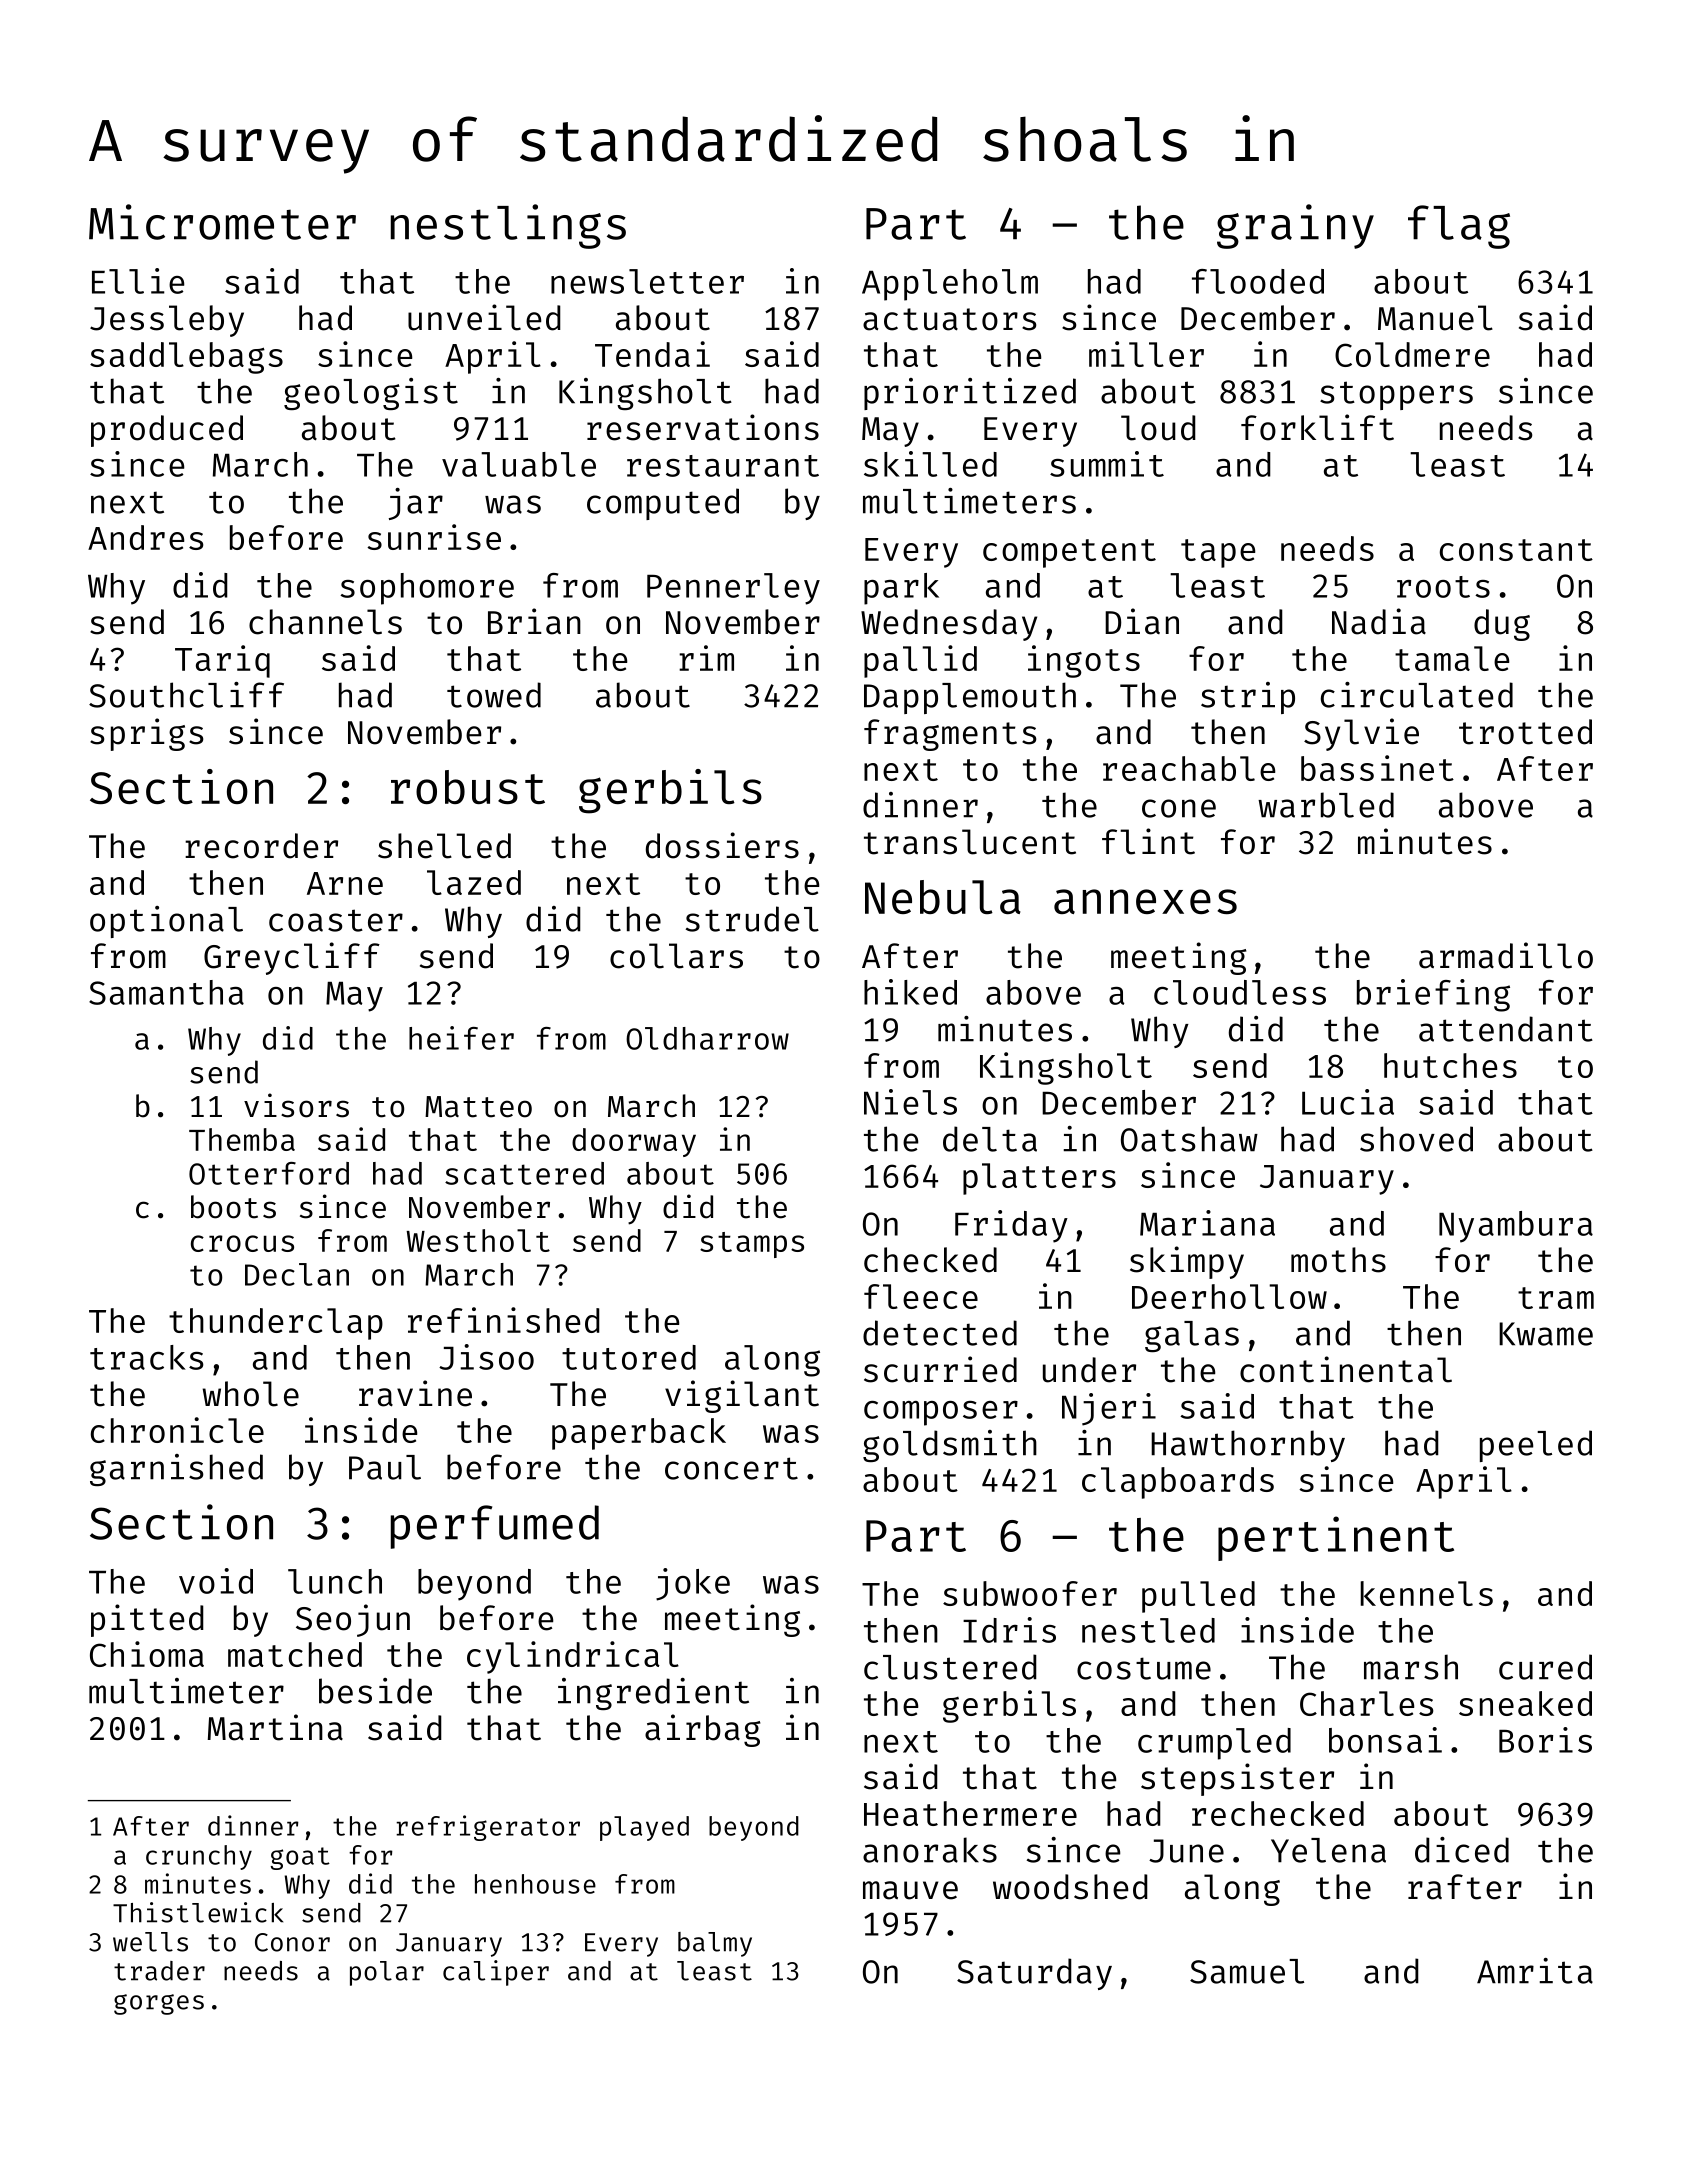 The height and width of the screenshot is (2178, 1683). Describe the element at coordinates (1295, 226) in the screenshot. I see `grainy` at that location.
